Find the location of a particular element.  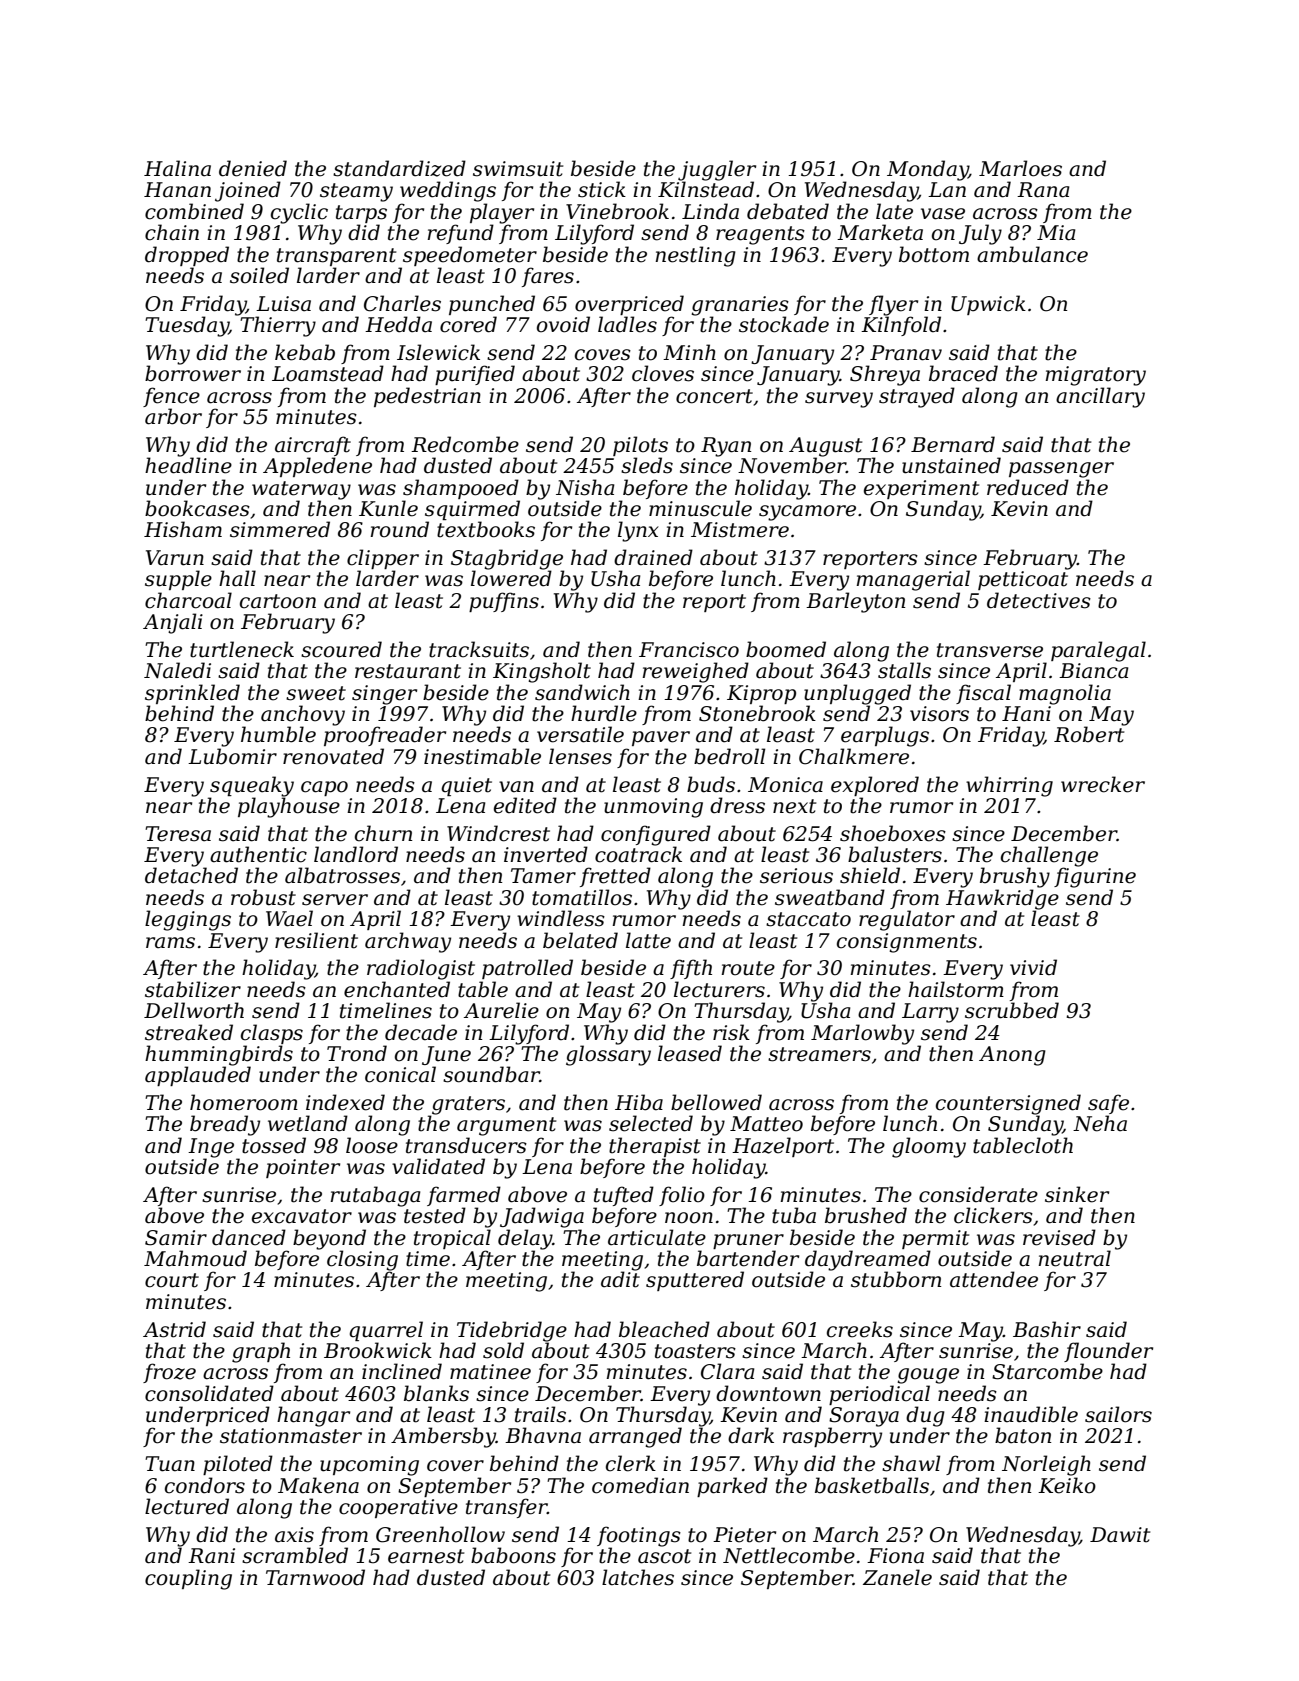

Minh is located at coordinates (689, 352).
